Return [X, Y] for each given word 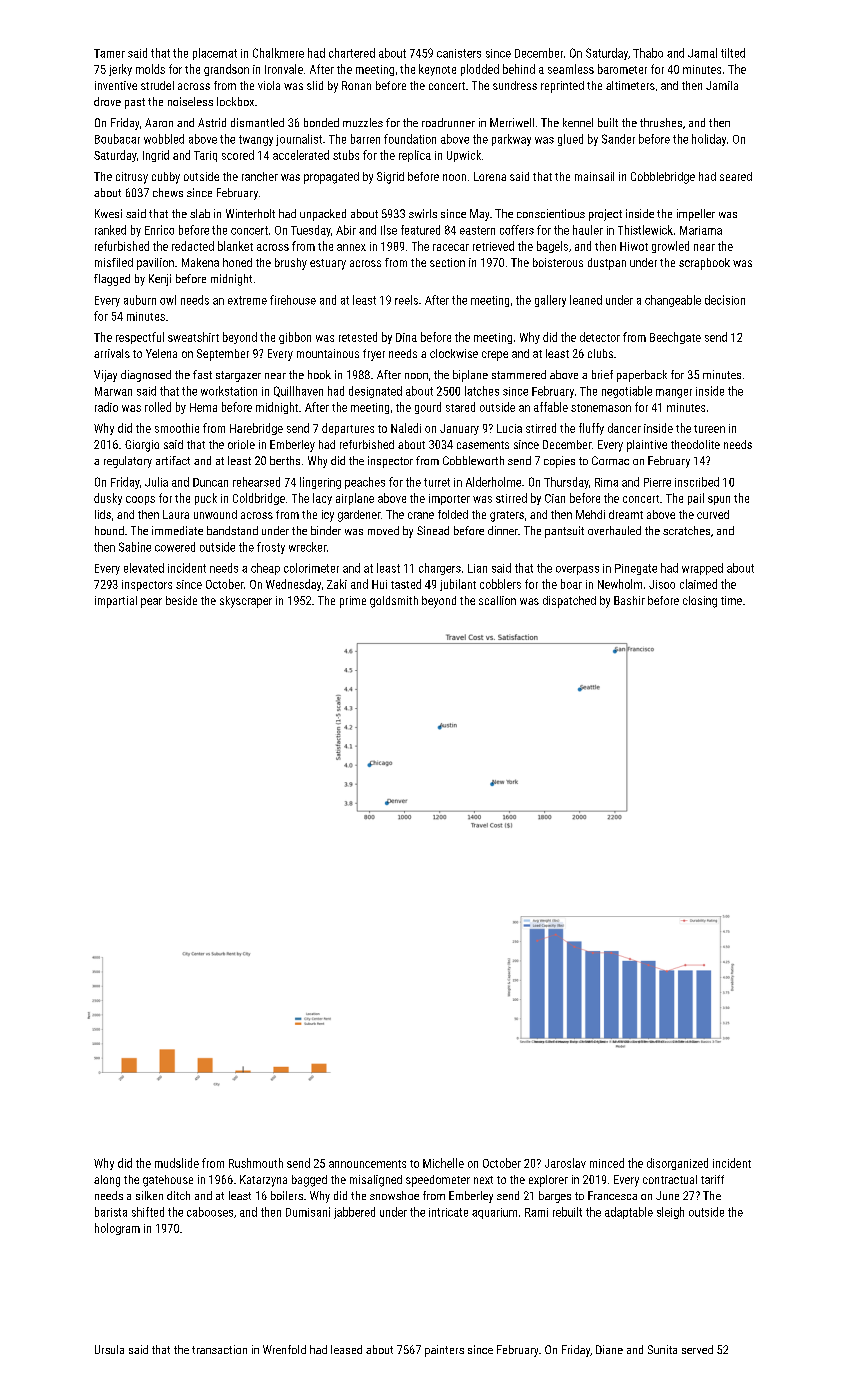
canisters [459, 53]
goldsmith [394, 602]
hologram [117, 1229]
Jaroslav [565, 1163]
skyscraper [246, 602]
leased [346, 1349]
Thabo [648, 53]
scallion [497, 600]
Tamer [109, 53]
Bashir [629, 600]
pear [151, 603]
